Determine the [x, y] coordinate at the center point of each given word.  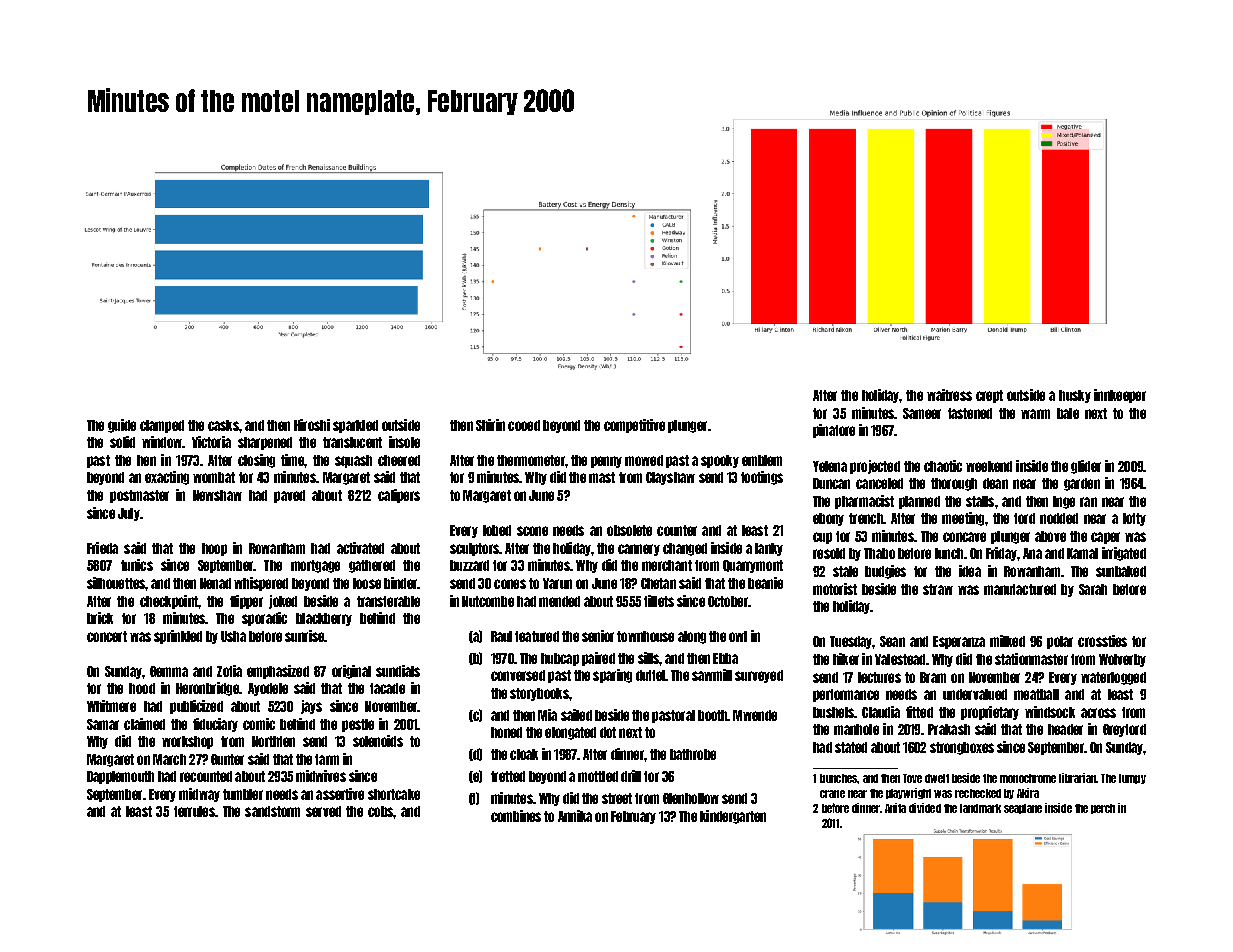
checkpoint [169, 602]
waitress [949, 395]
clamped [162, 426]
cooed [524, 425]
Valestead [900, 659]
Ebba [725, 658]
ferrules [194, 811]
